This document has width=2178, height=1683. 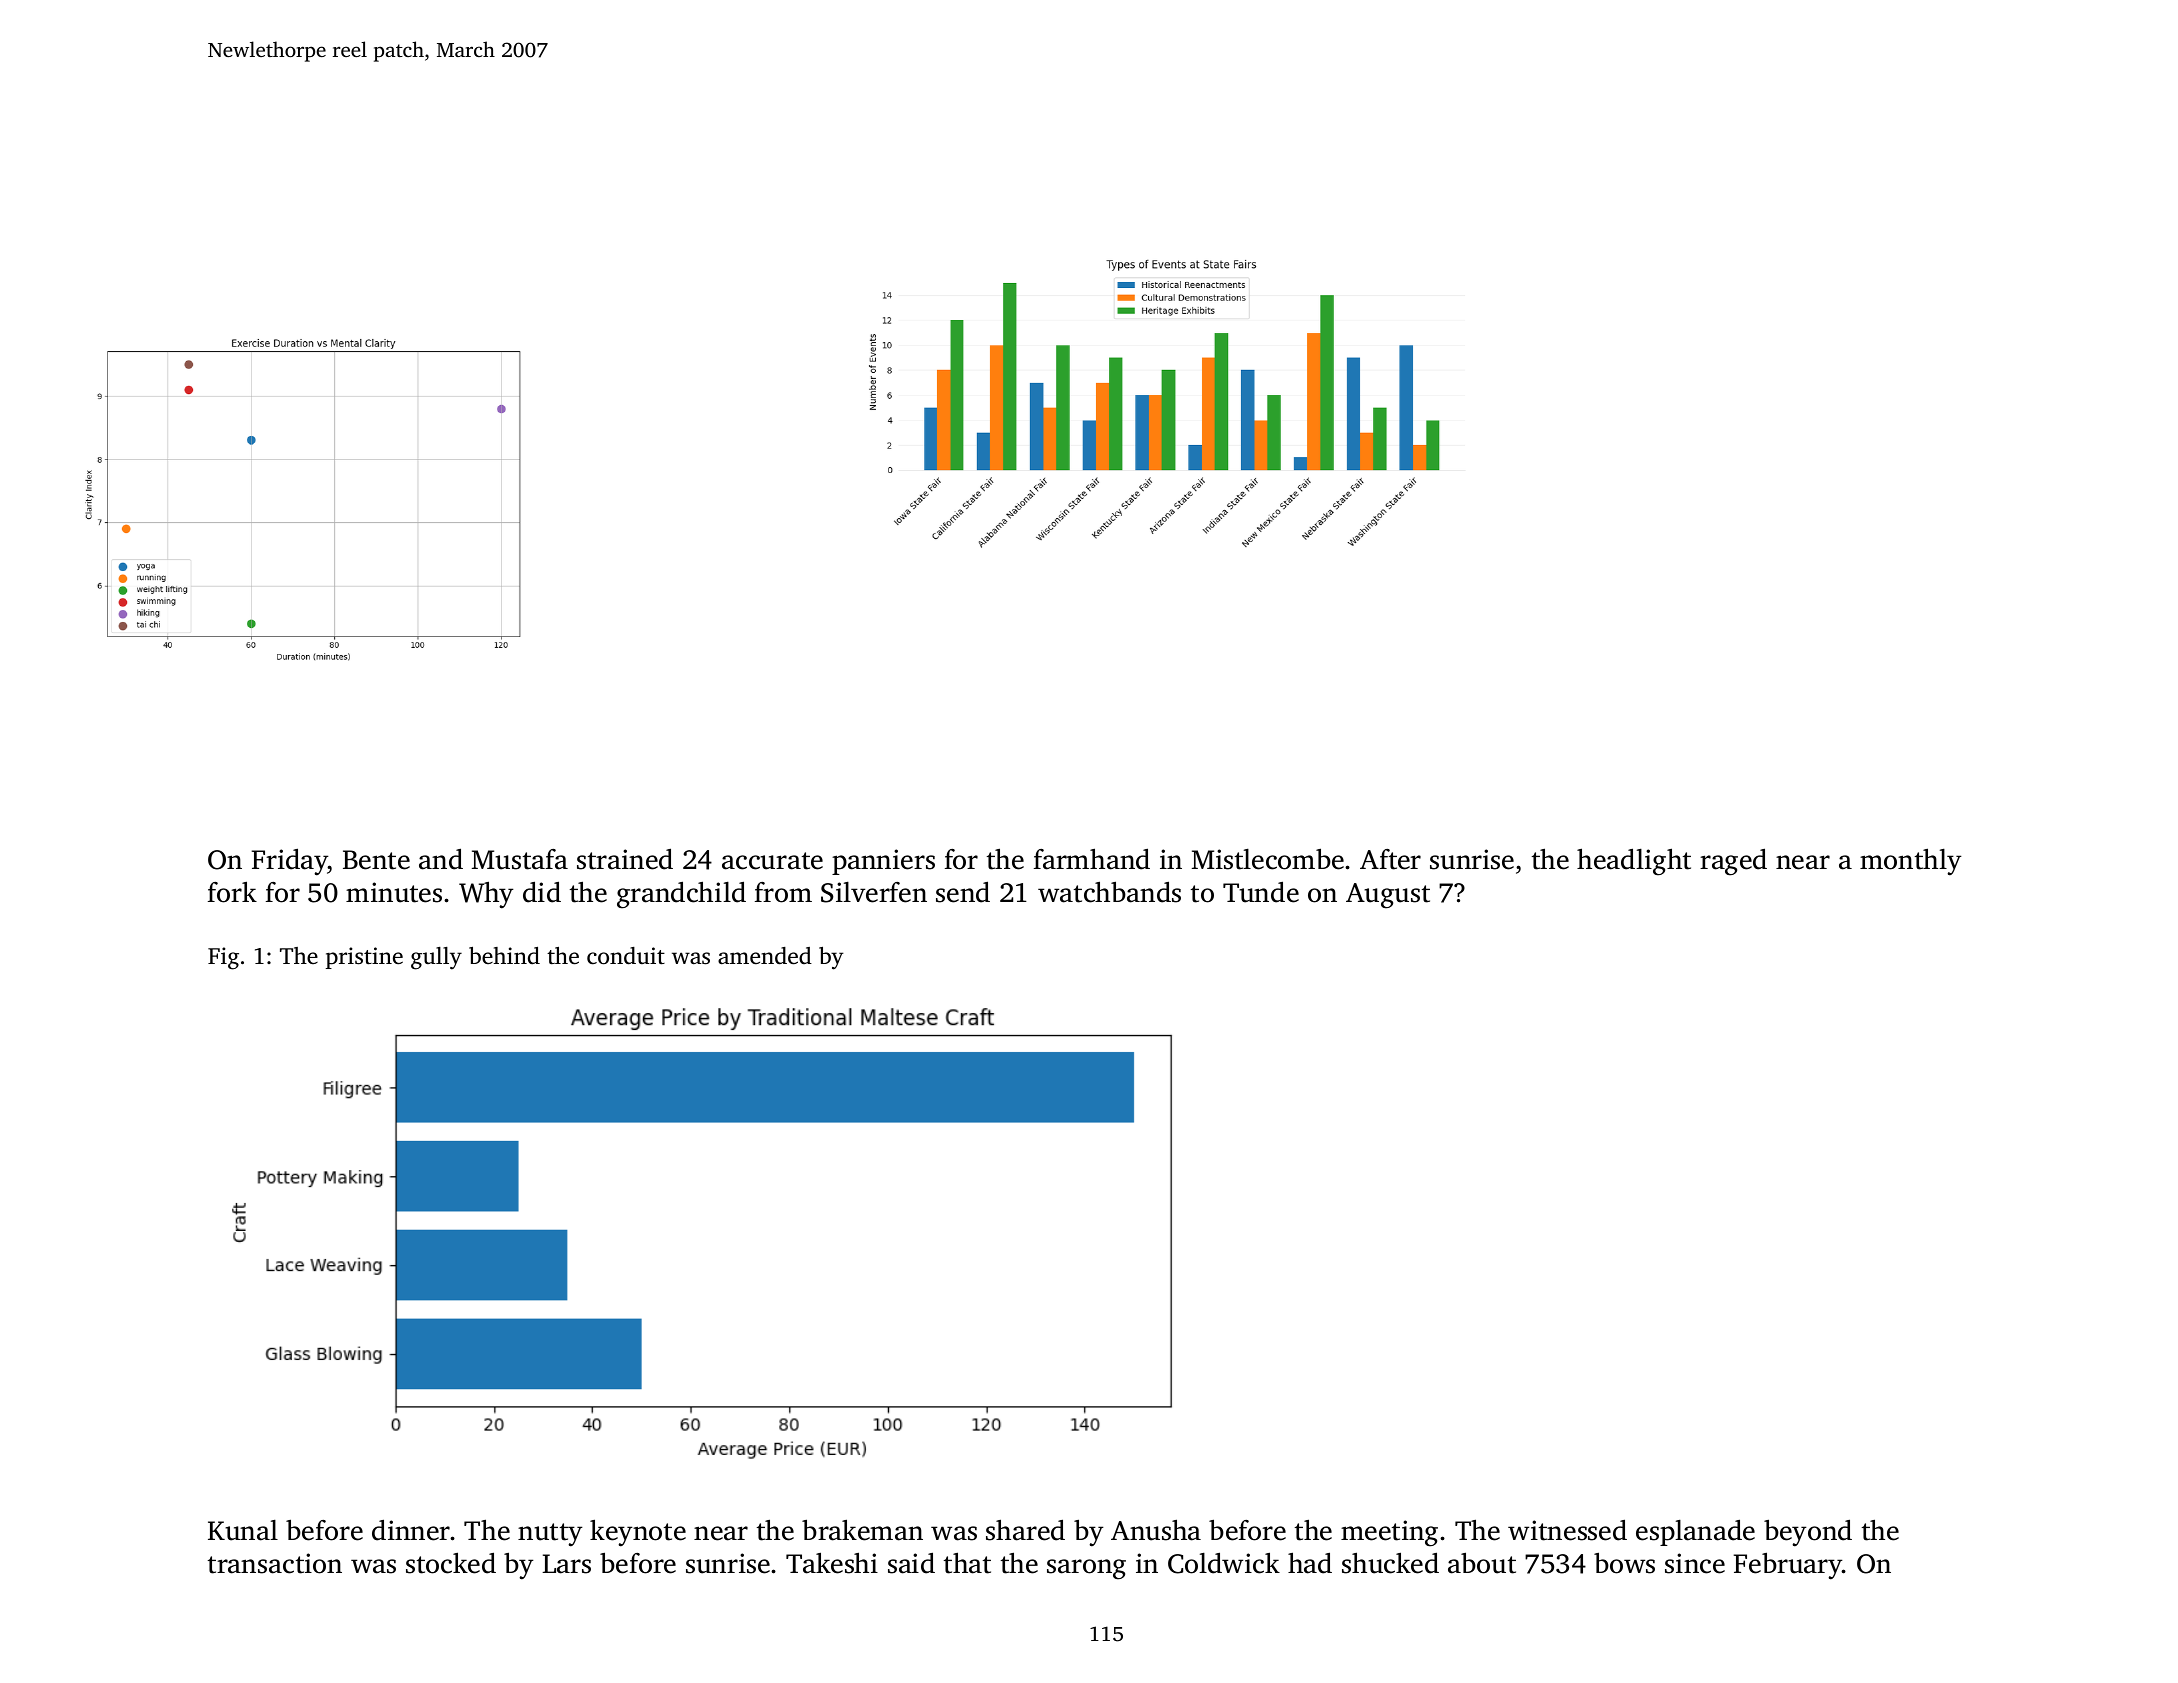 What do you see at coordinates (1261, 892) in the document?
I see `Tunde` at bounding box center [1261, 892].
